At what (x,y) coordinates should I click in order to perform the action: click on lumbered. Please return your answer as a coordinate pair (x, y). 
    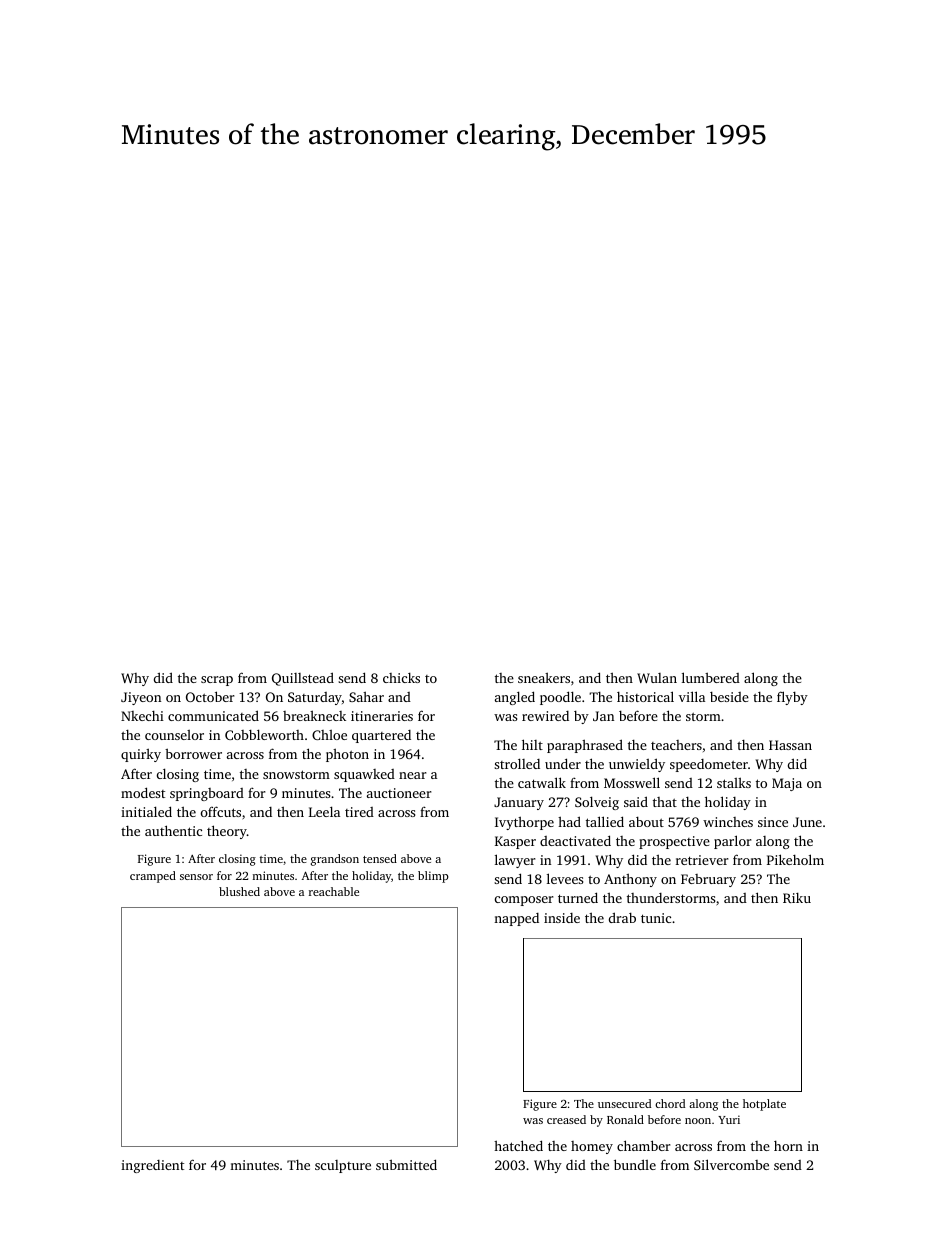
    Looking at the image, I should click on (711, 677).
